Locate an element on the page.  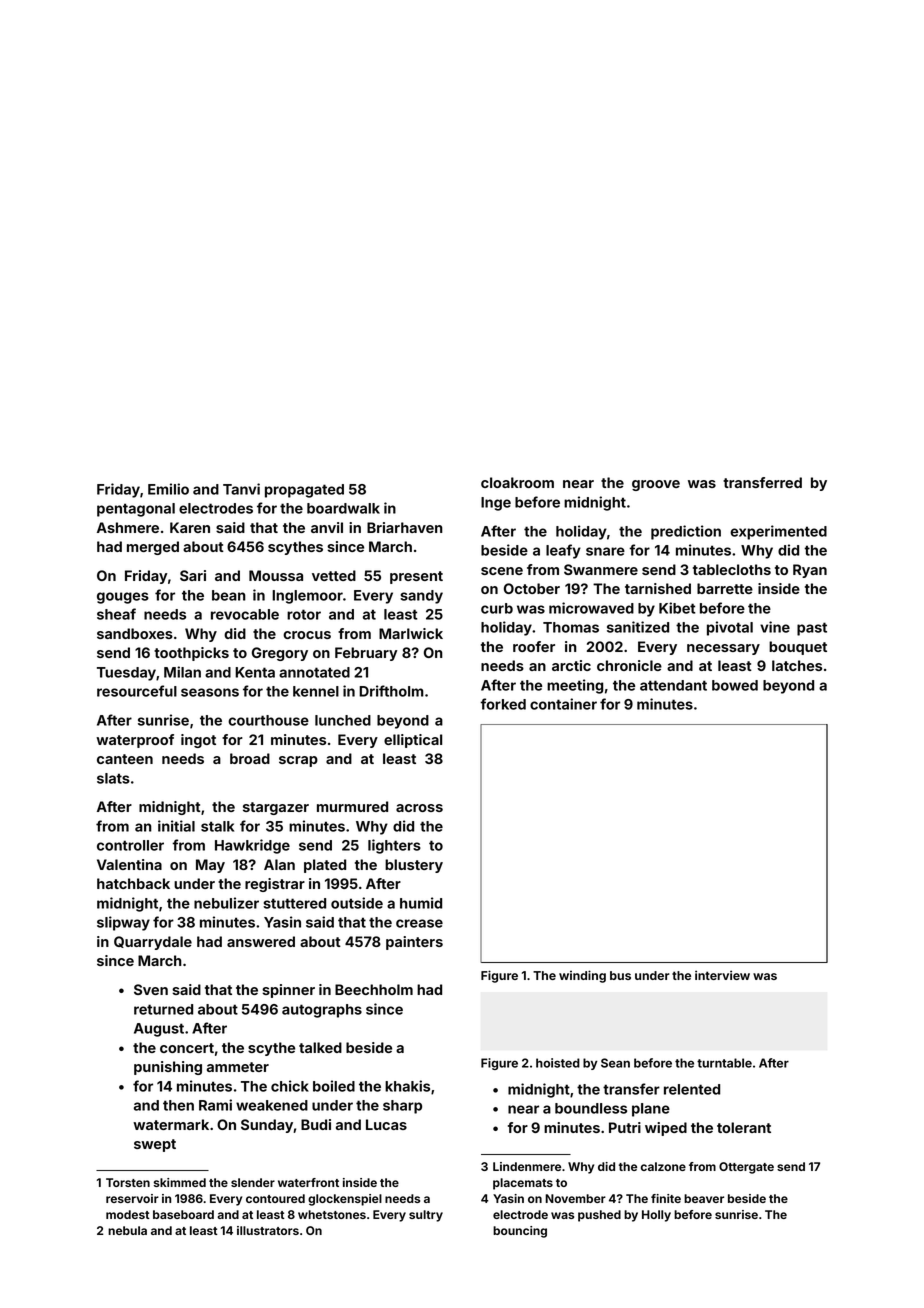
groove is located at coordinates (656, 485).
